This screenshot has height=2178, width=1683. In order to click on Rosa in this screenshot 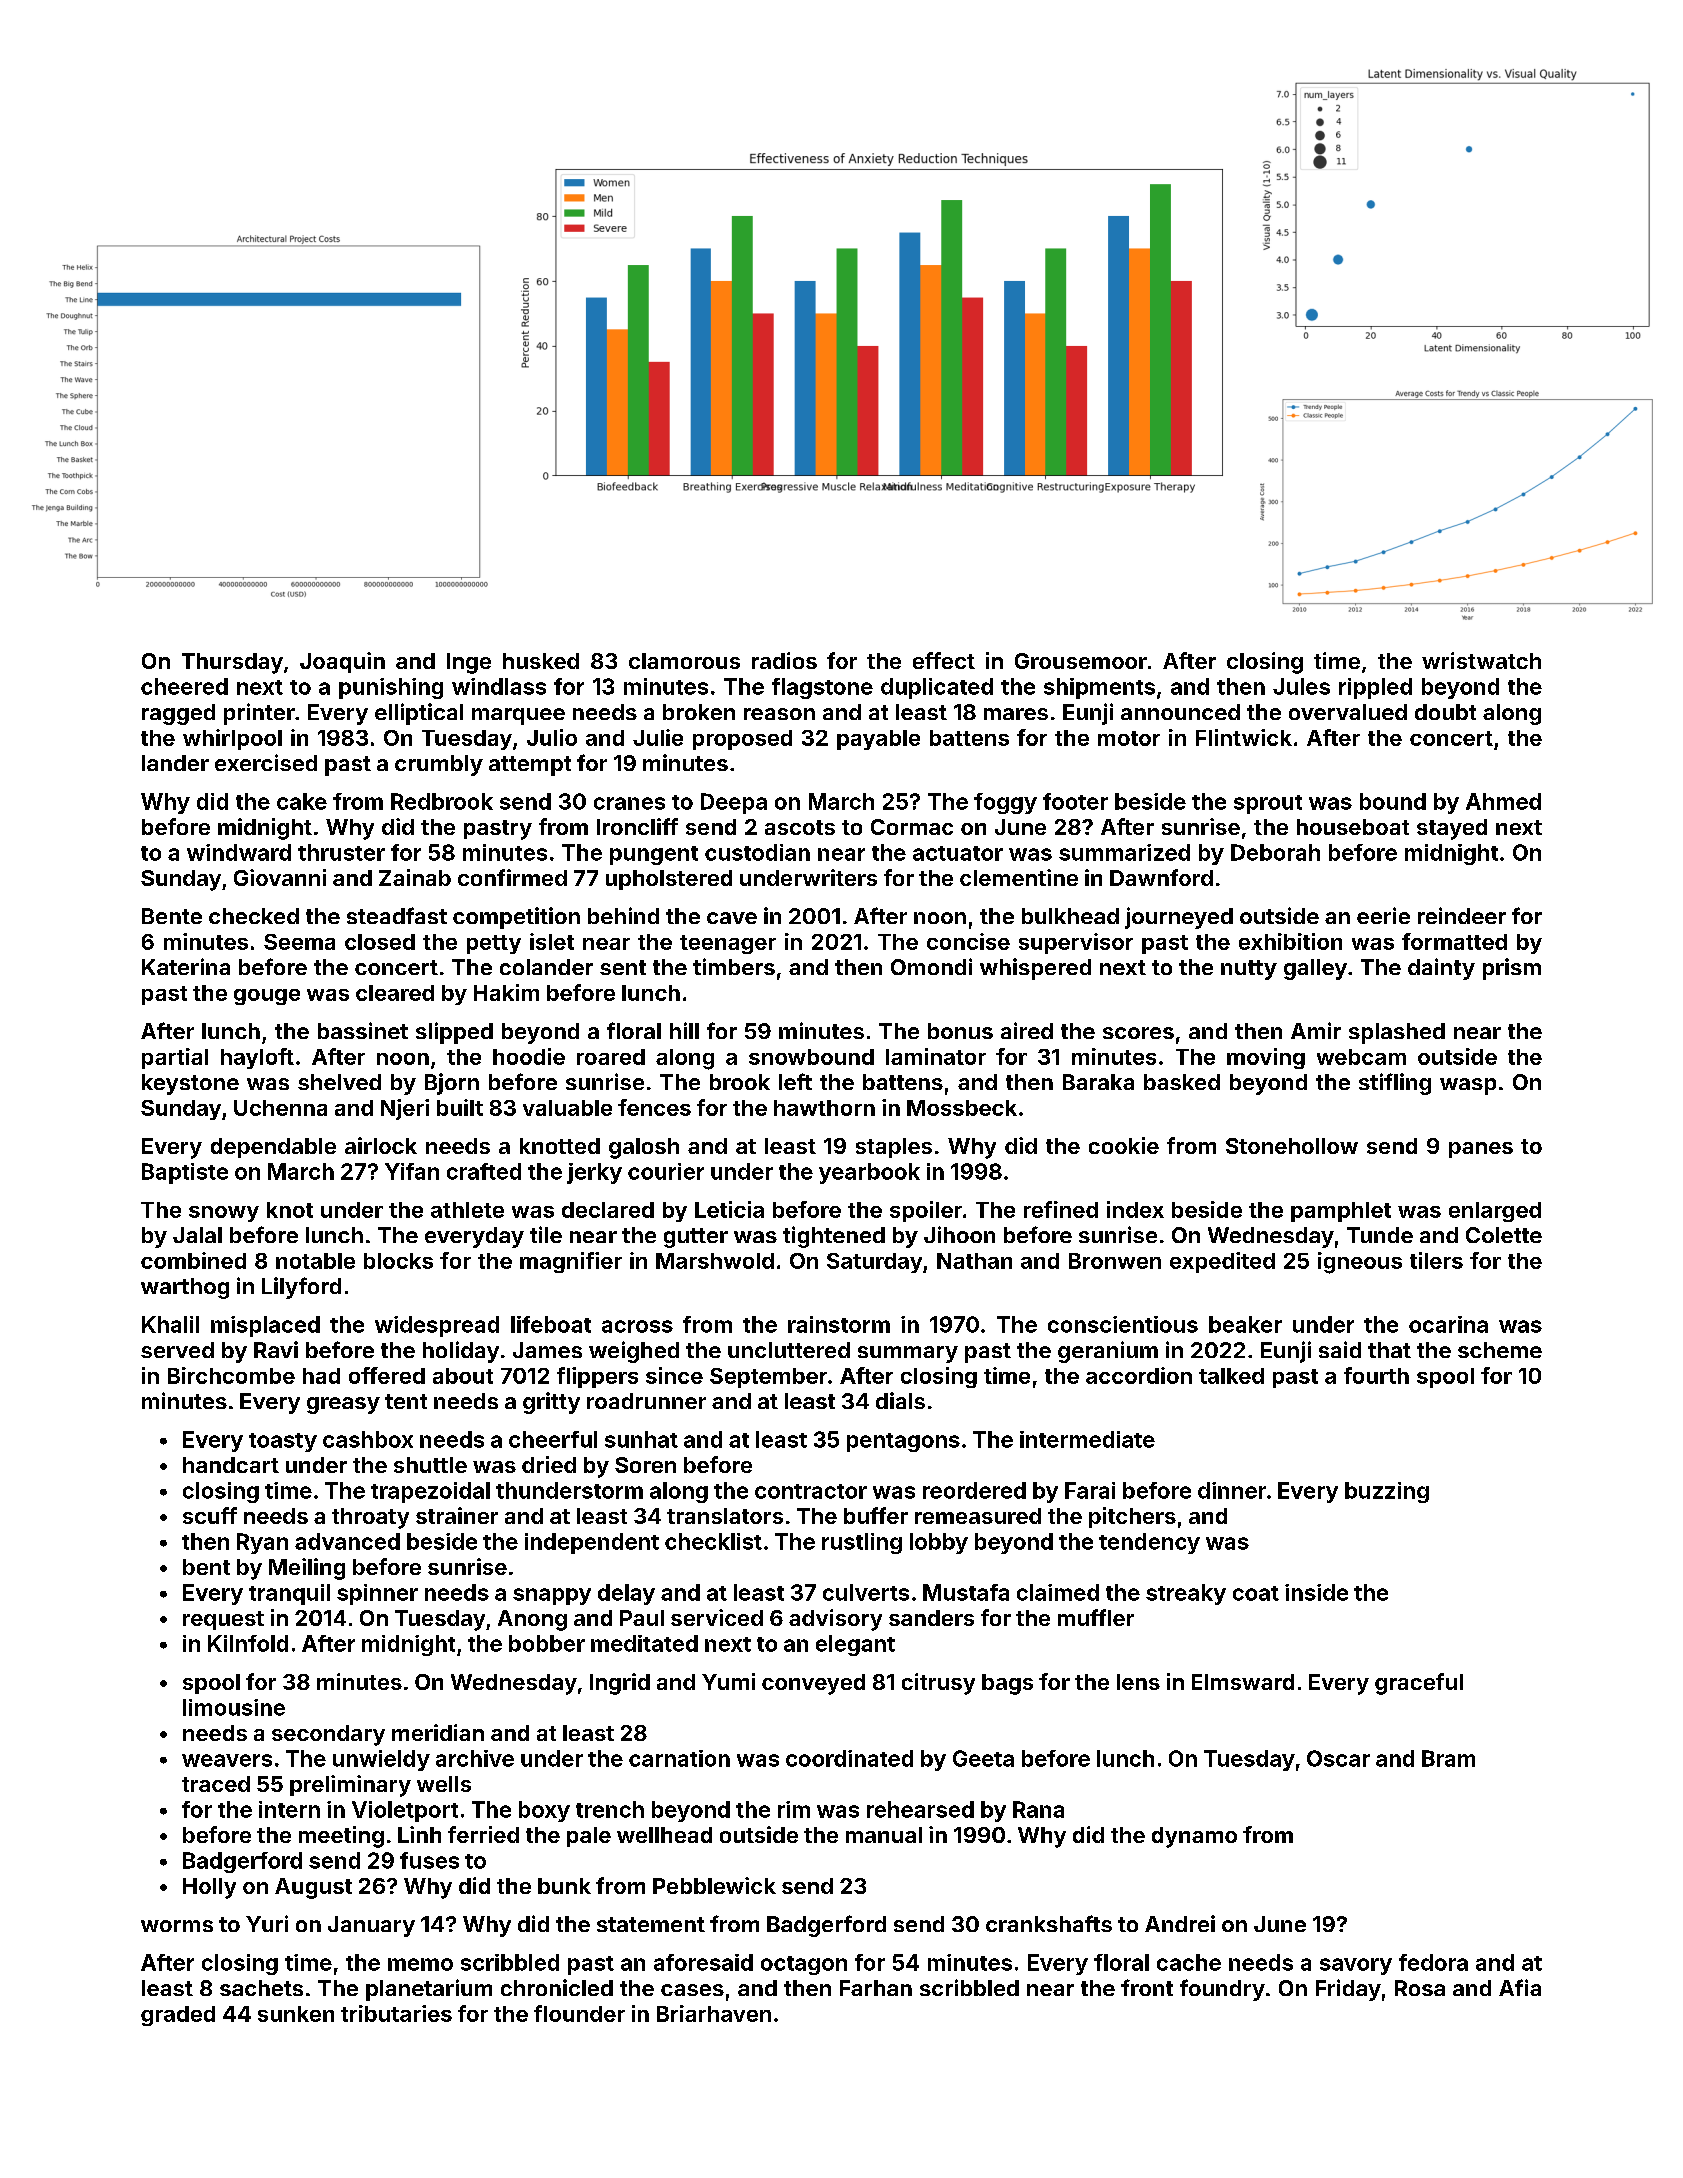, I will do `click(1420, 1988)`.
